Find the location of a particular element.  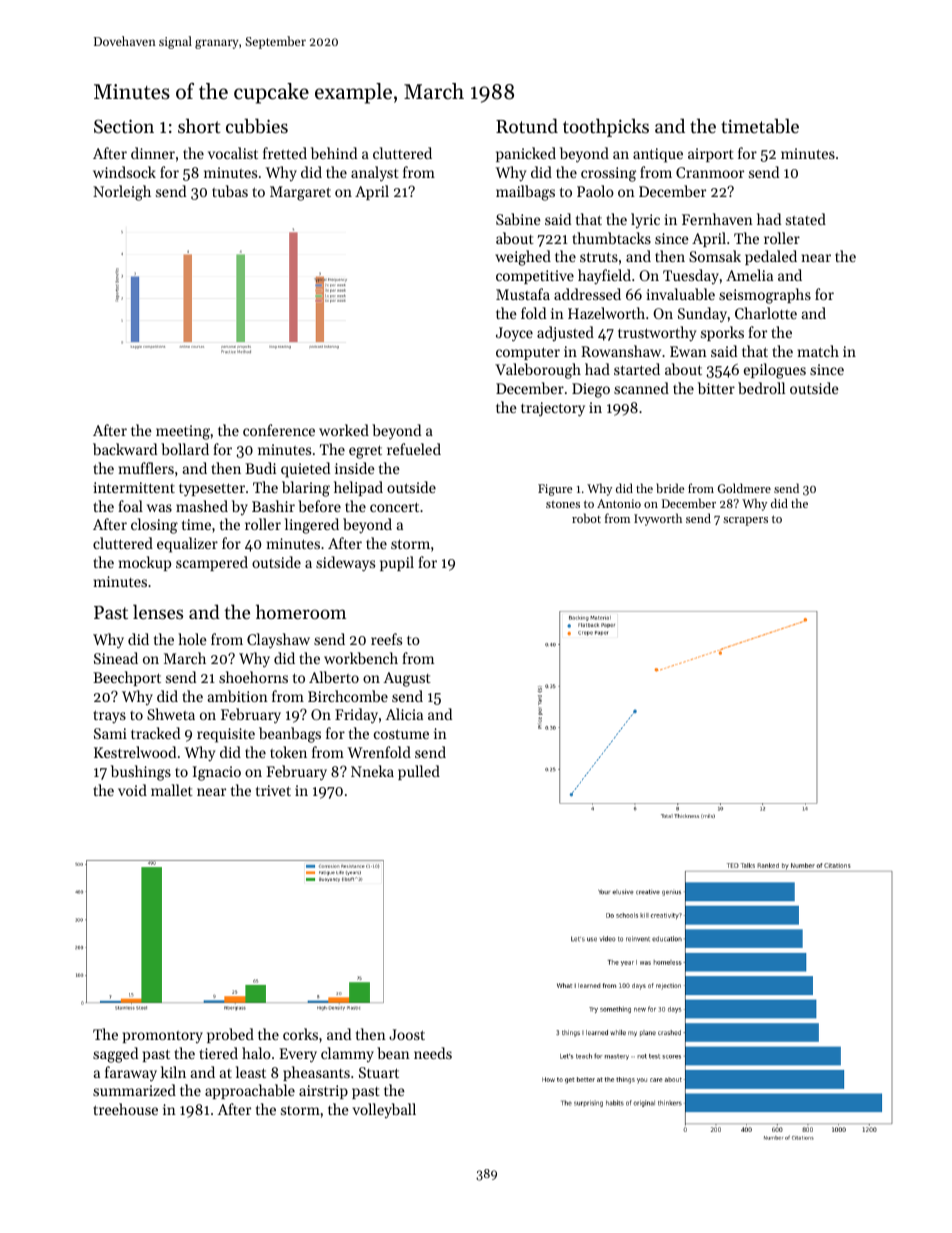

treehouse is located at coordinates (125, 1109).
